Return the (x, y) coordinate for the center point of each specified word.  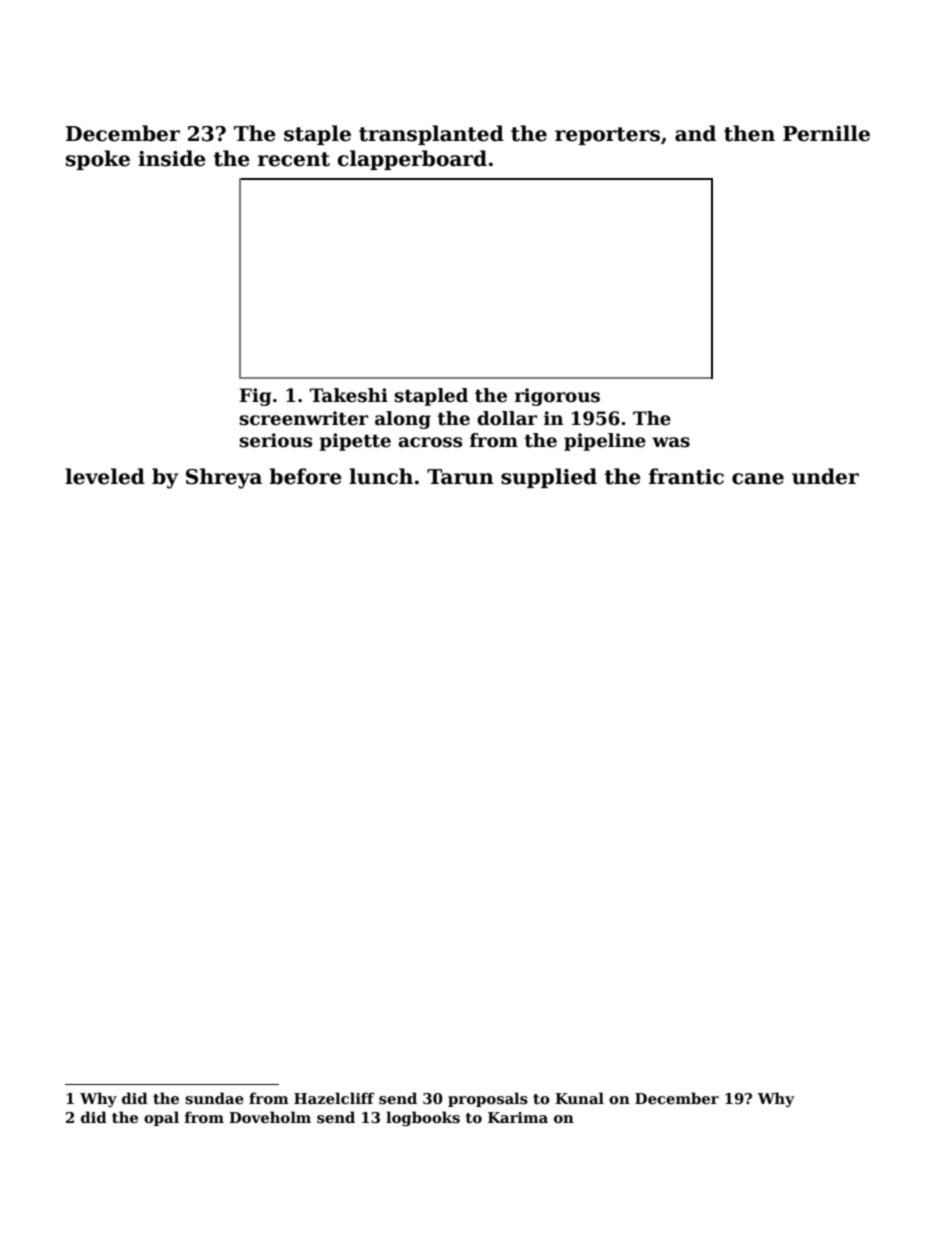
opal (161, 1118)
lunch (381, 476)
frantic (686, 476)
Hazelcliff (334, 1098)
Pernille (826, 133)
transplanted (431, 135)
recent (294, 159)
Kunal (579, 1098)
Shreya (224, 478)
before (305, 476)
